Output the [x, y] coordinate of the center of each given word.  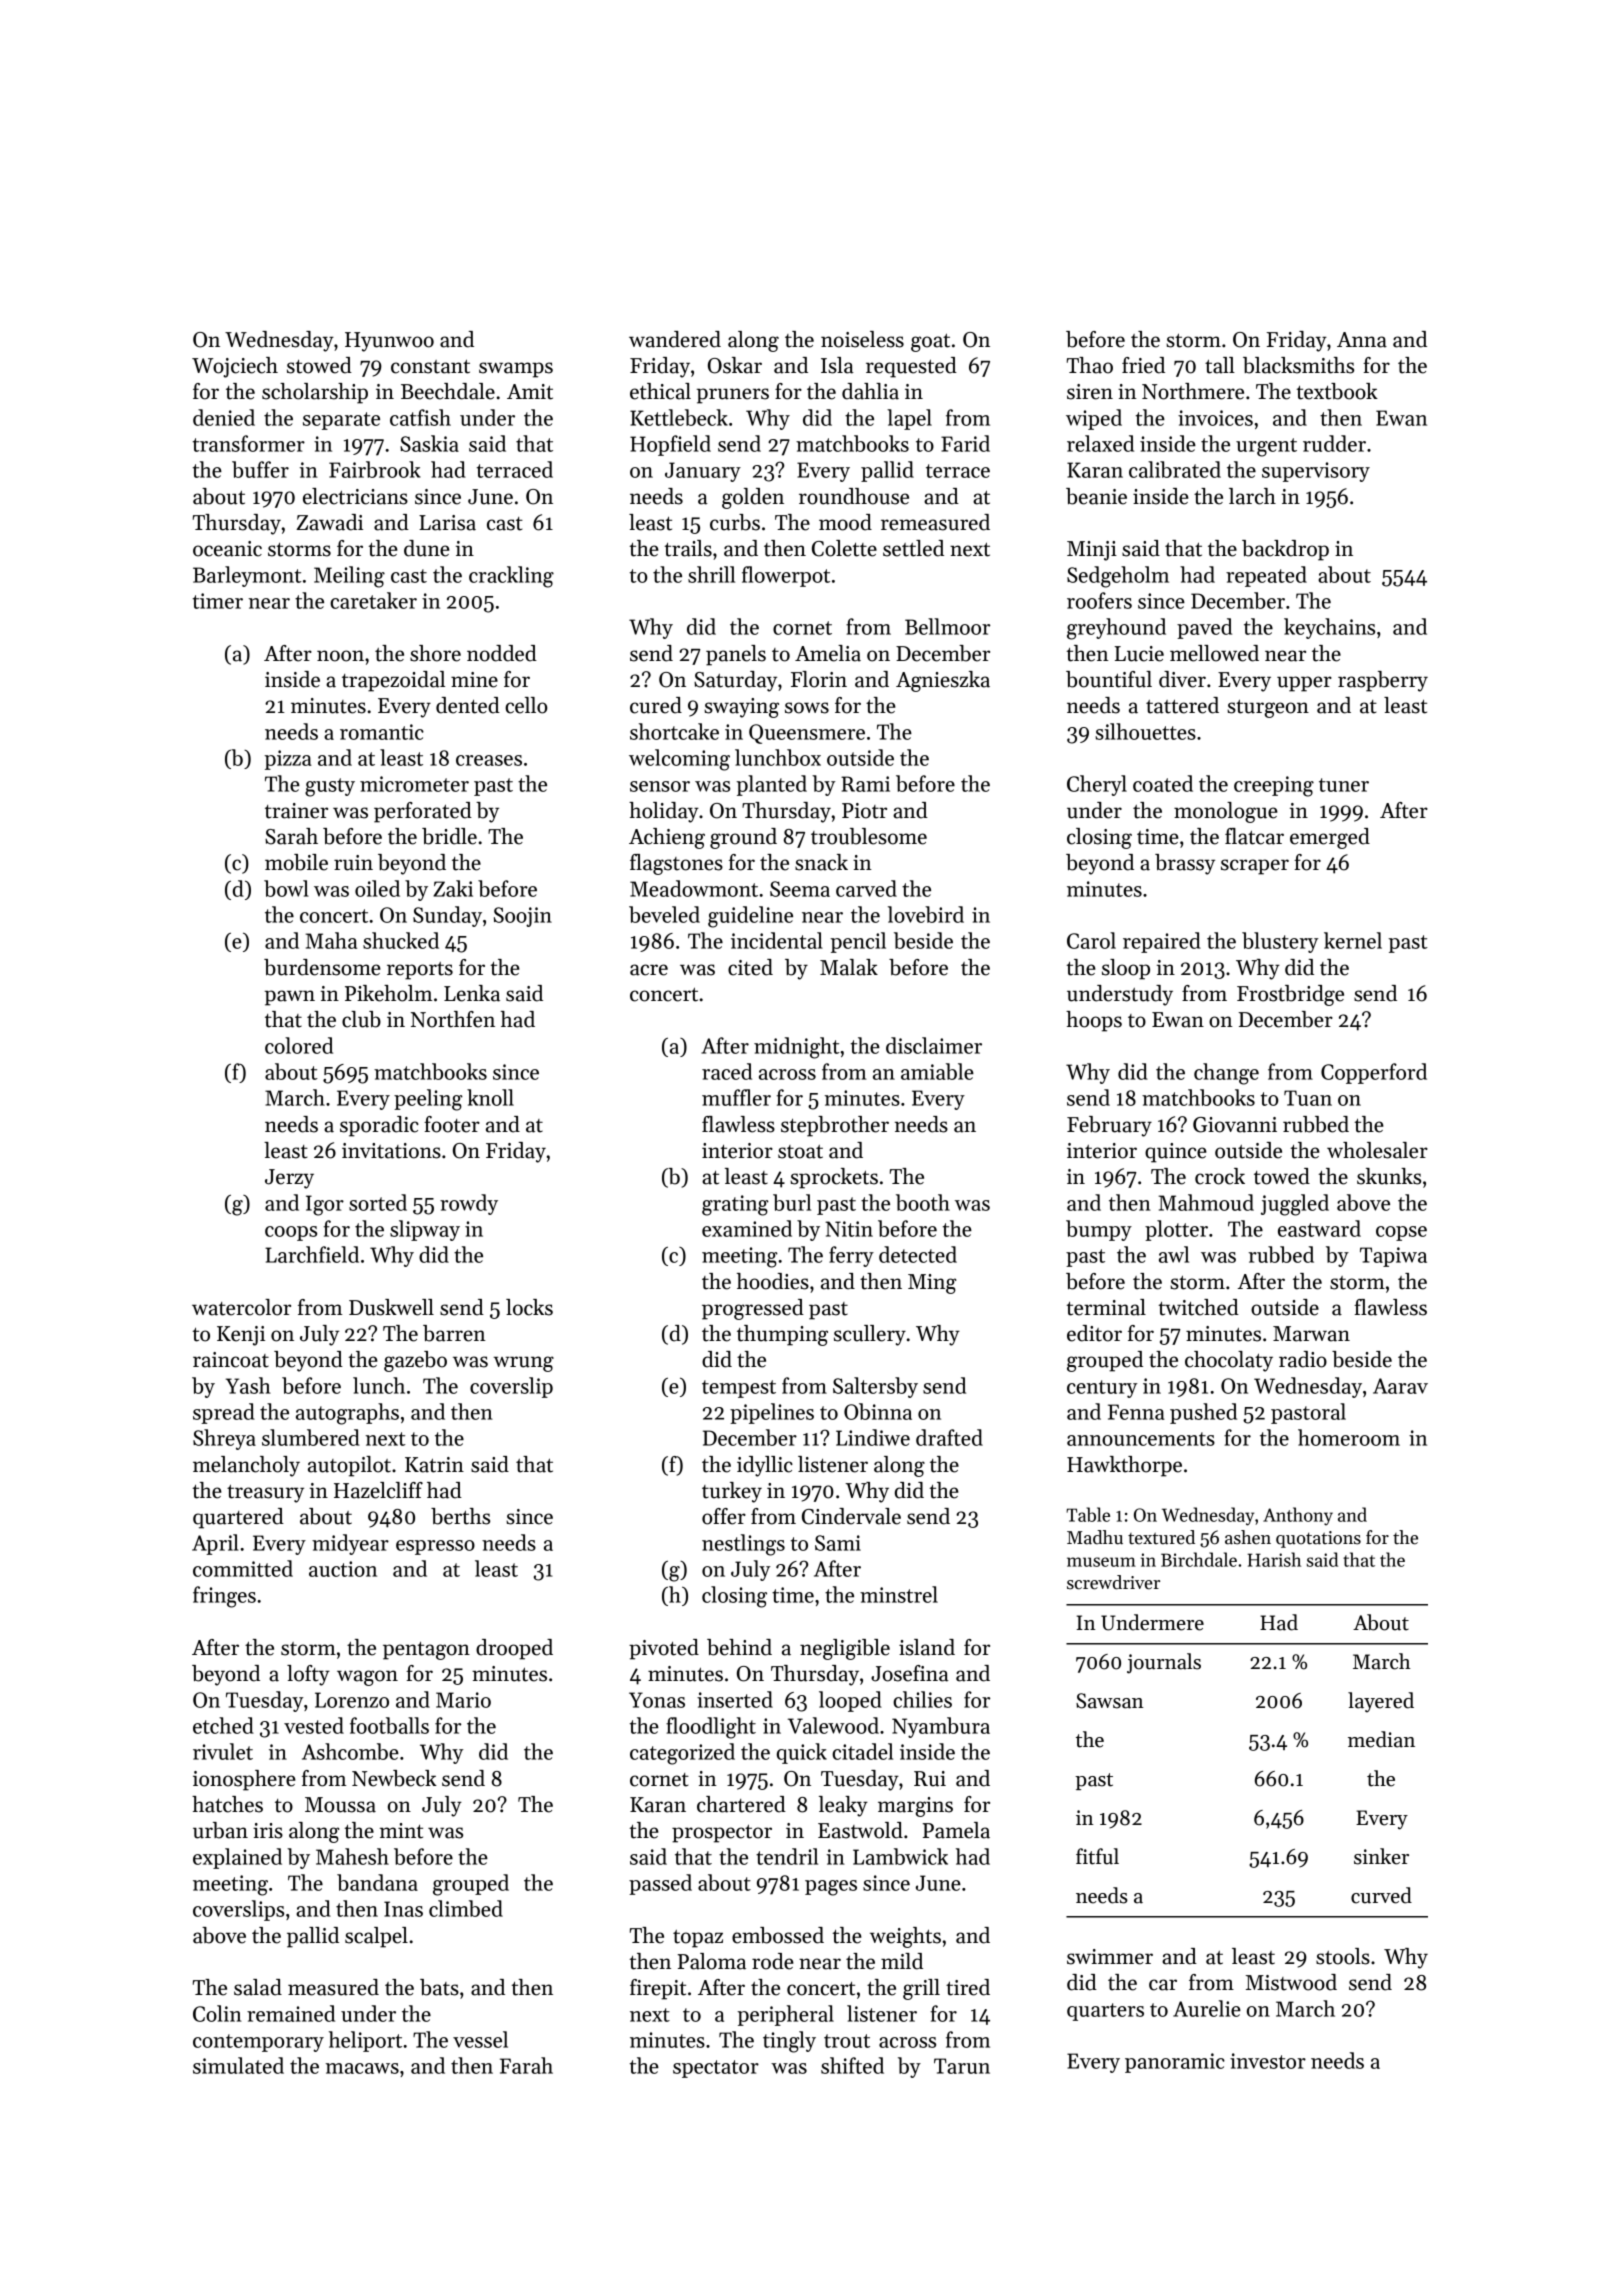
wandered [675, 339]
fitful [1097, 1856]
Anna [1362, 340]
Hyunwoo [389, 342]
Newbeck [394, 1778]
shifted [852, 2065]
